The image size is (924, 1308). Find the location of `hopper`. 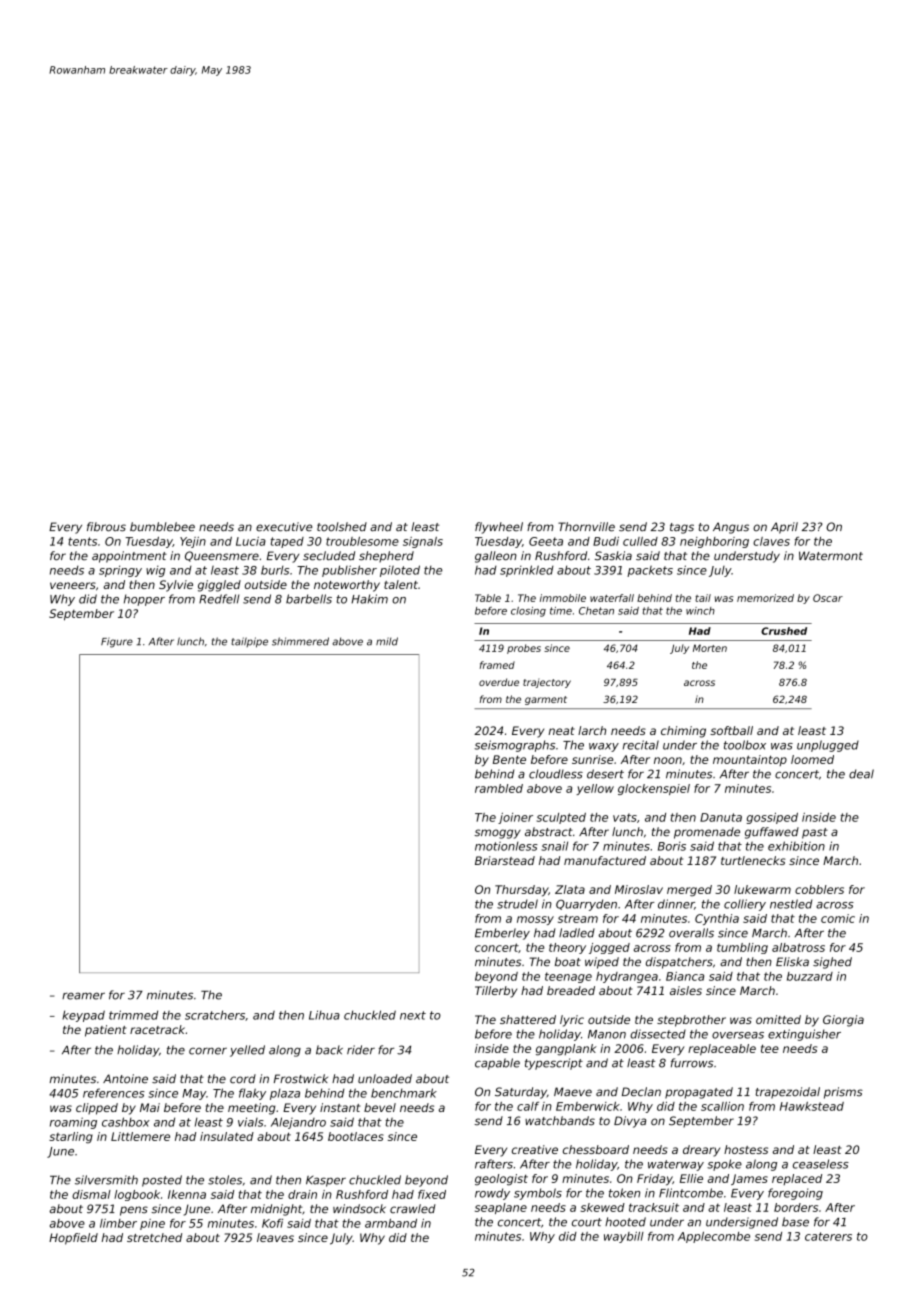

hopper is located at coordinates (144, 600).
